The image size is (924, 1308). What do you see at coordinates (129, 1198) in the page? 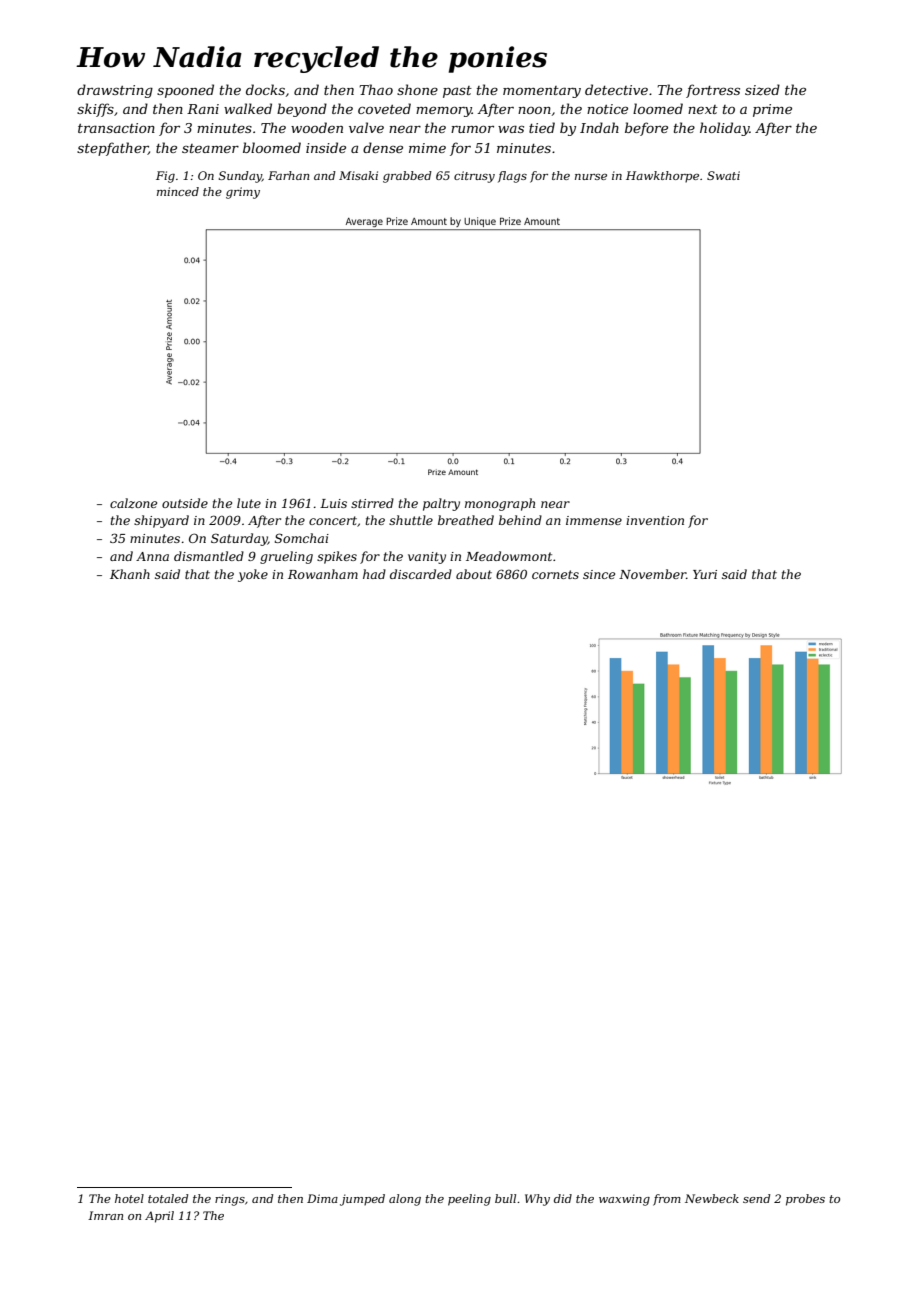
I see `hotel` at bounding box center [129, 1198].
